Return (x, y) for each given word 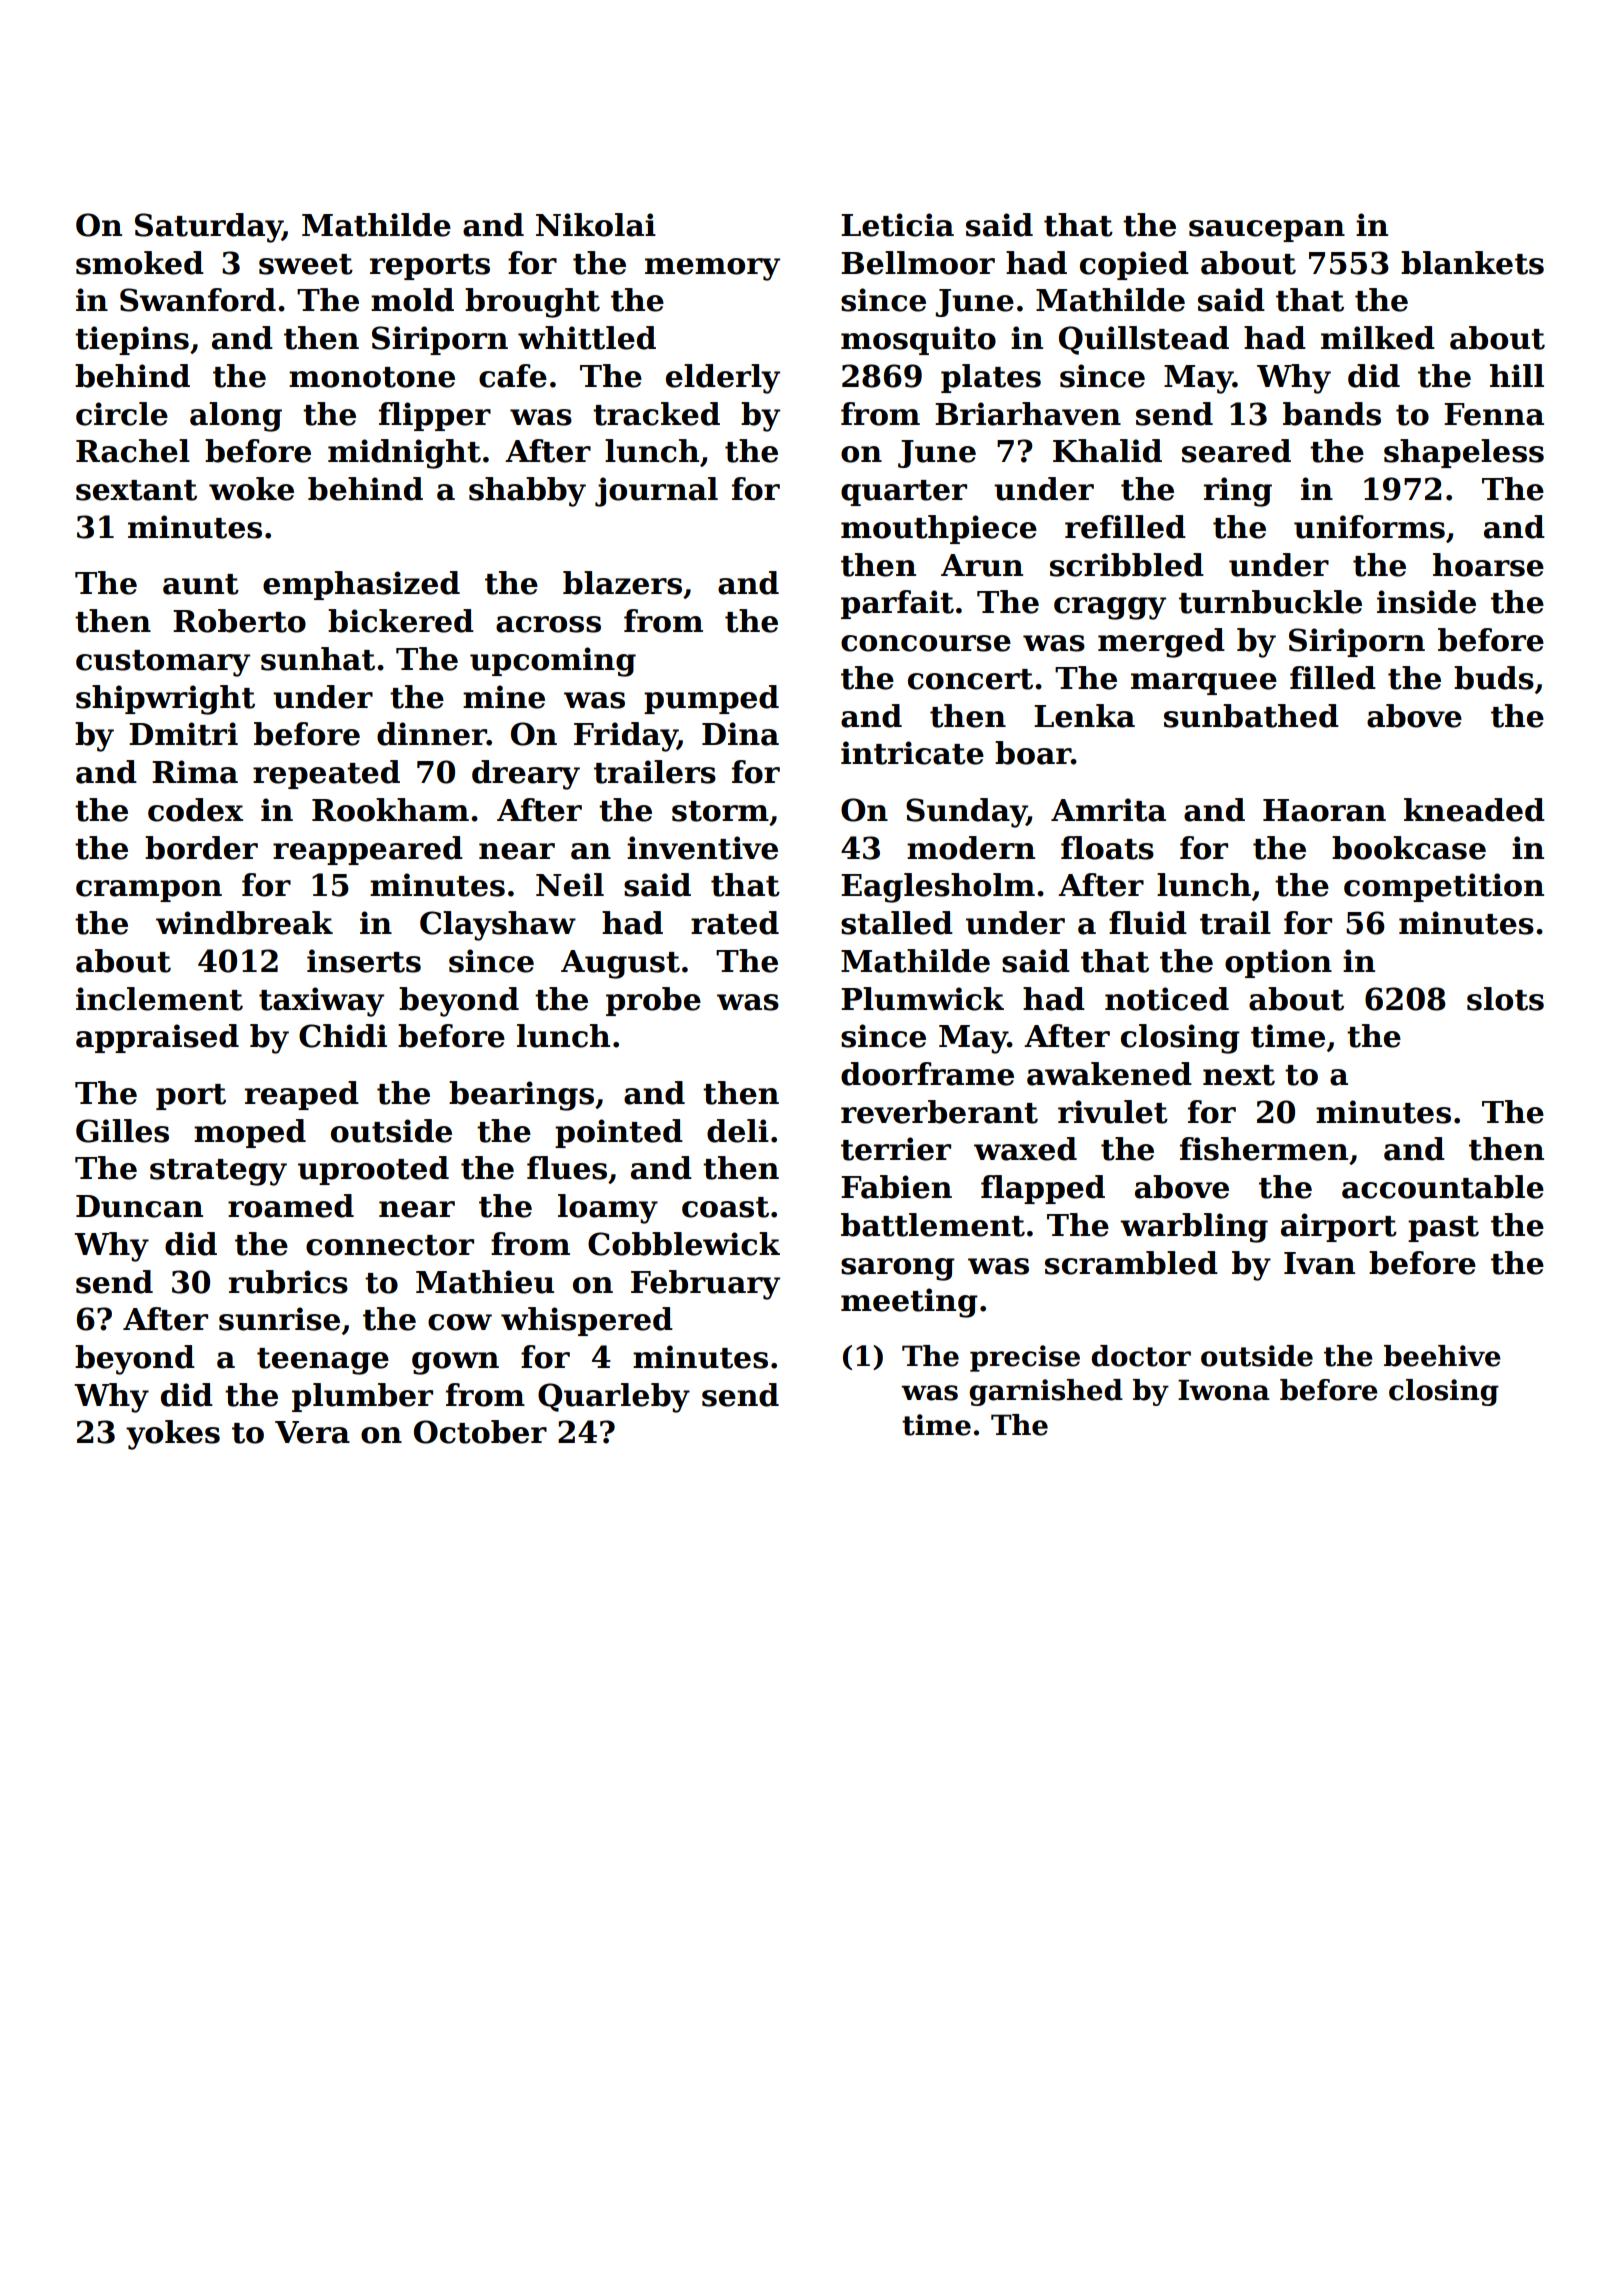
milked (1378, 338)
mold (412, 300)
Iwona (1224, 1390)
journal (656, 492)
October (480, 1432)
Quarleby (614, 1398)
